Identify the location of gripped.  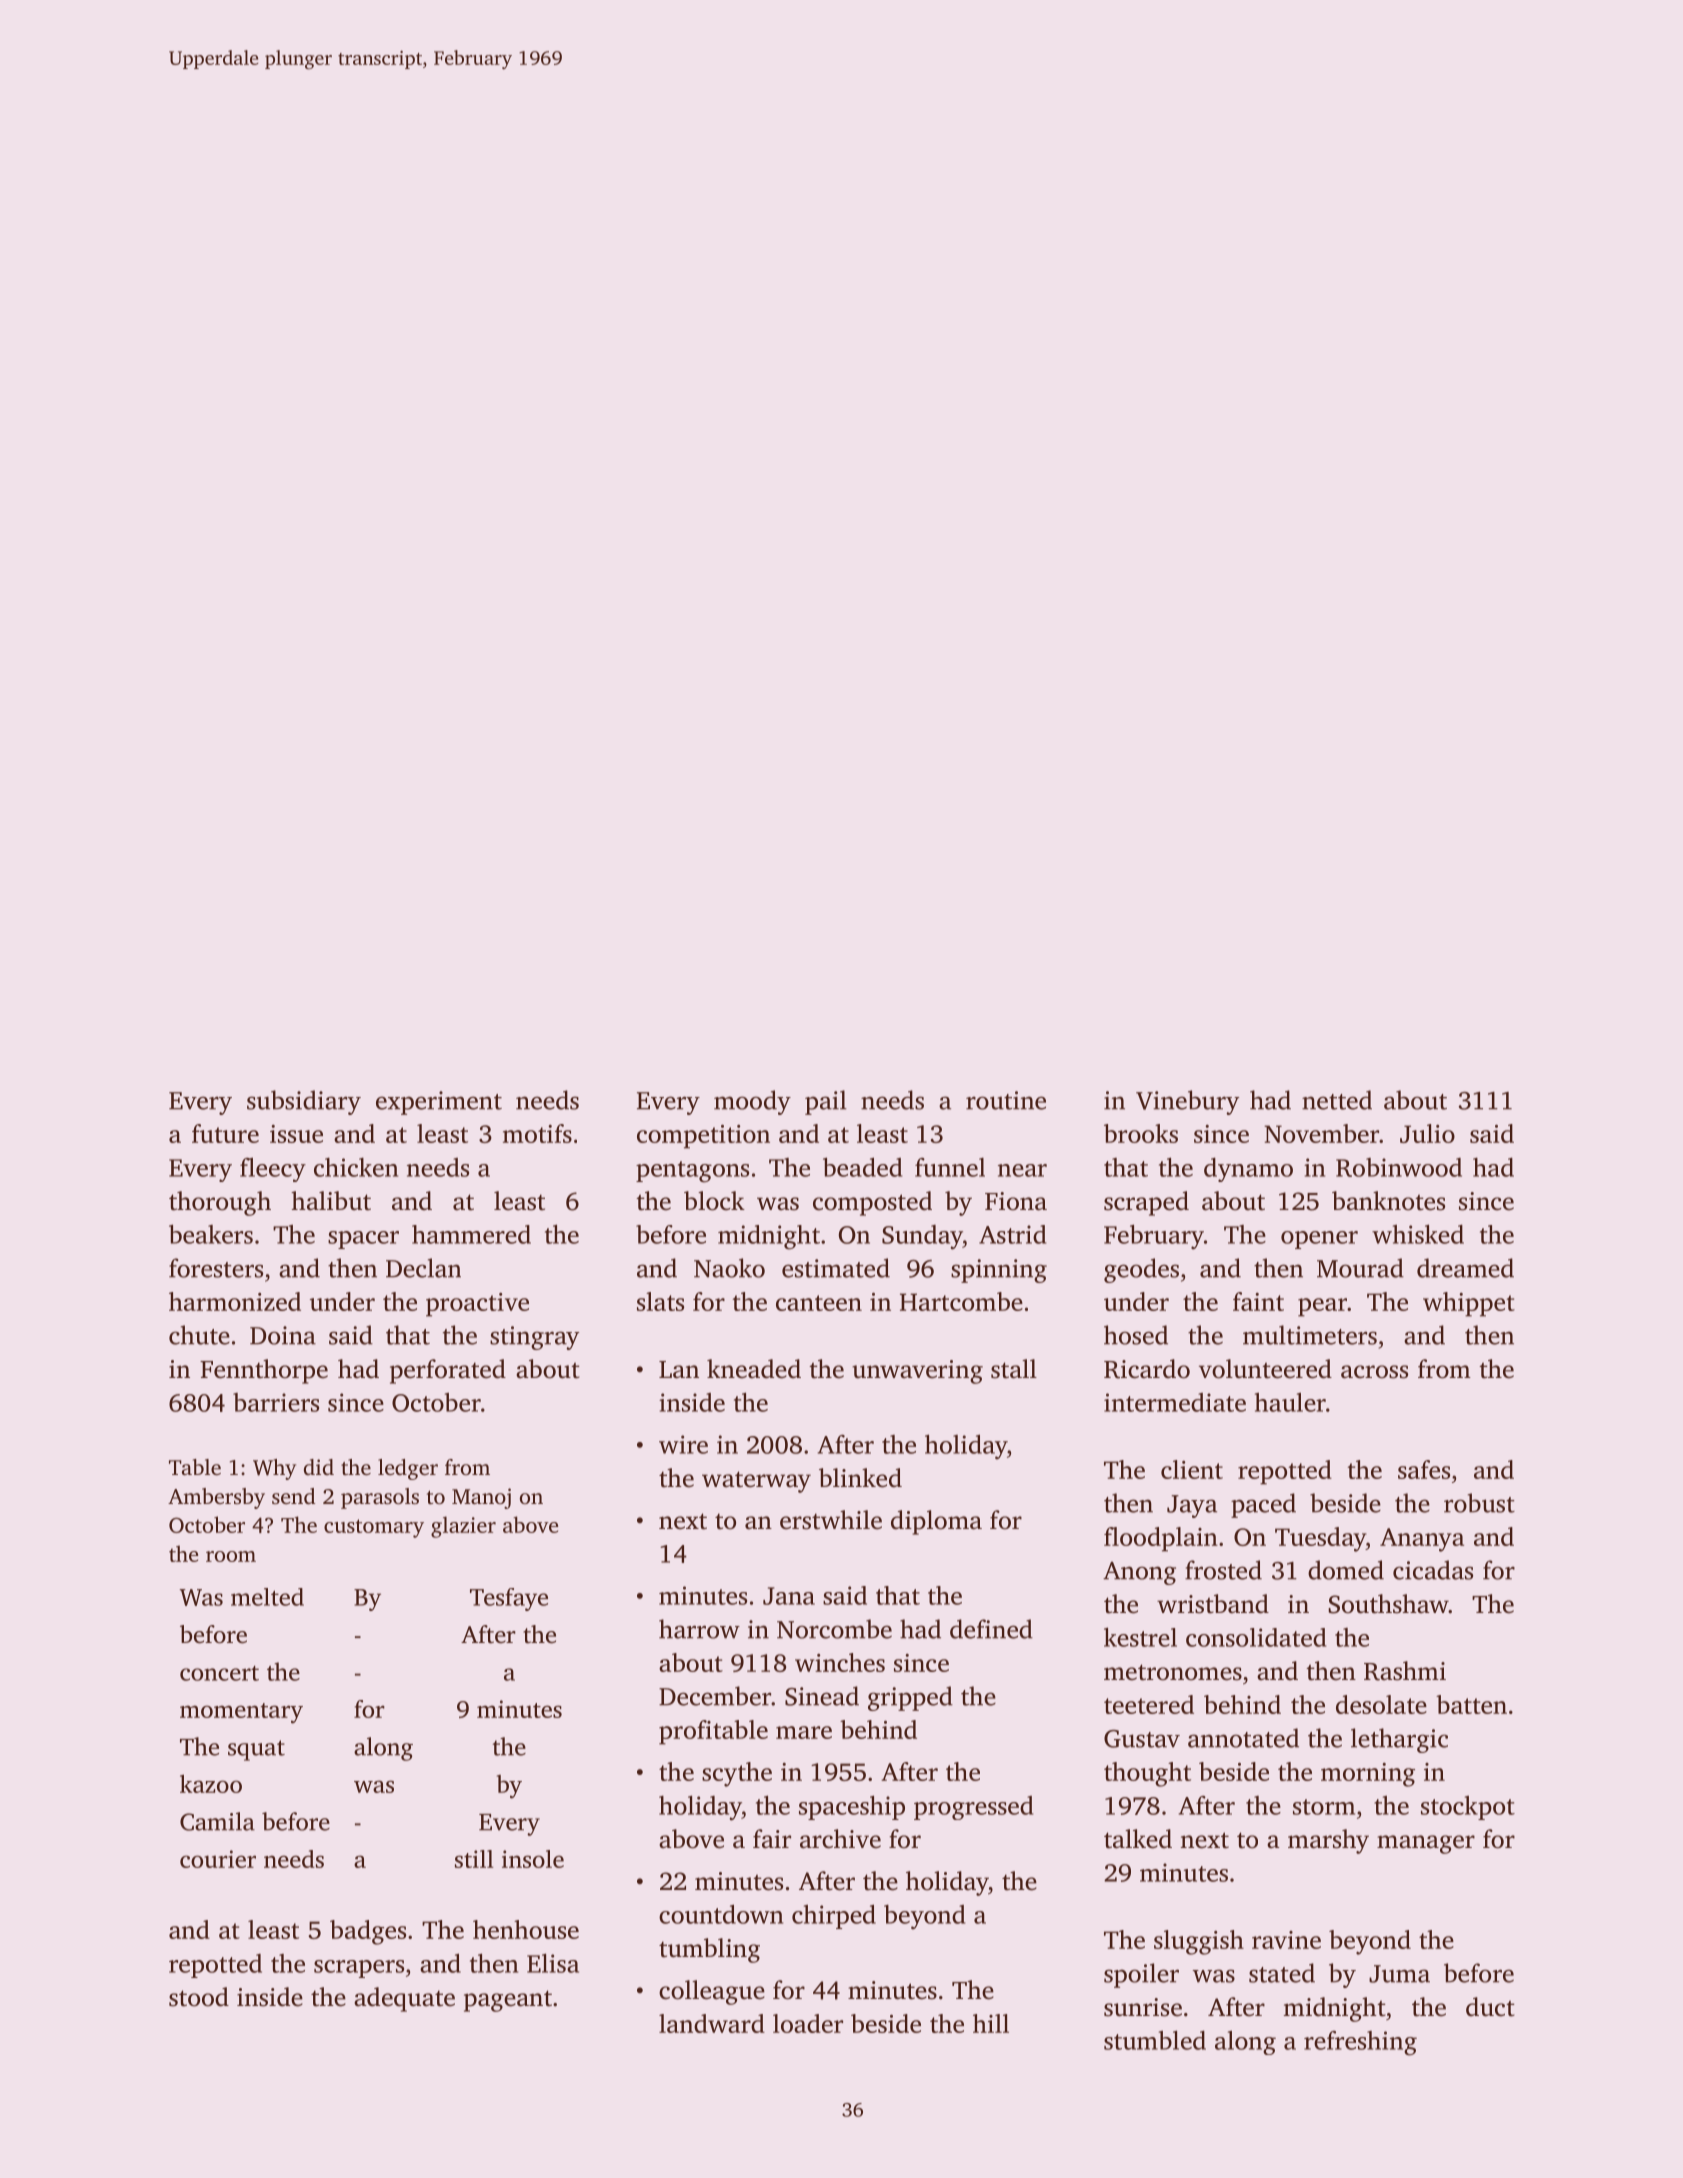
(910, 1698).
